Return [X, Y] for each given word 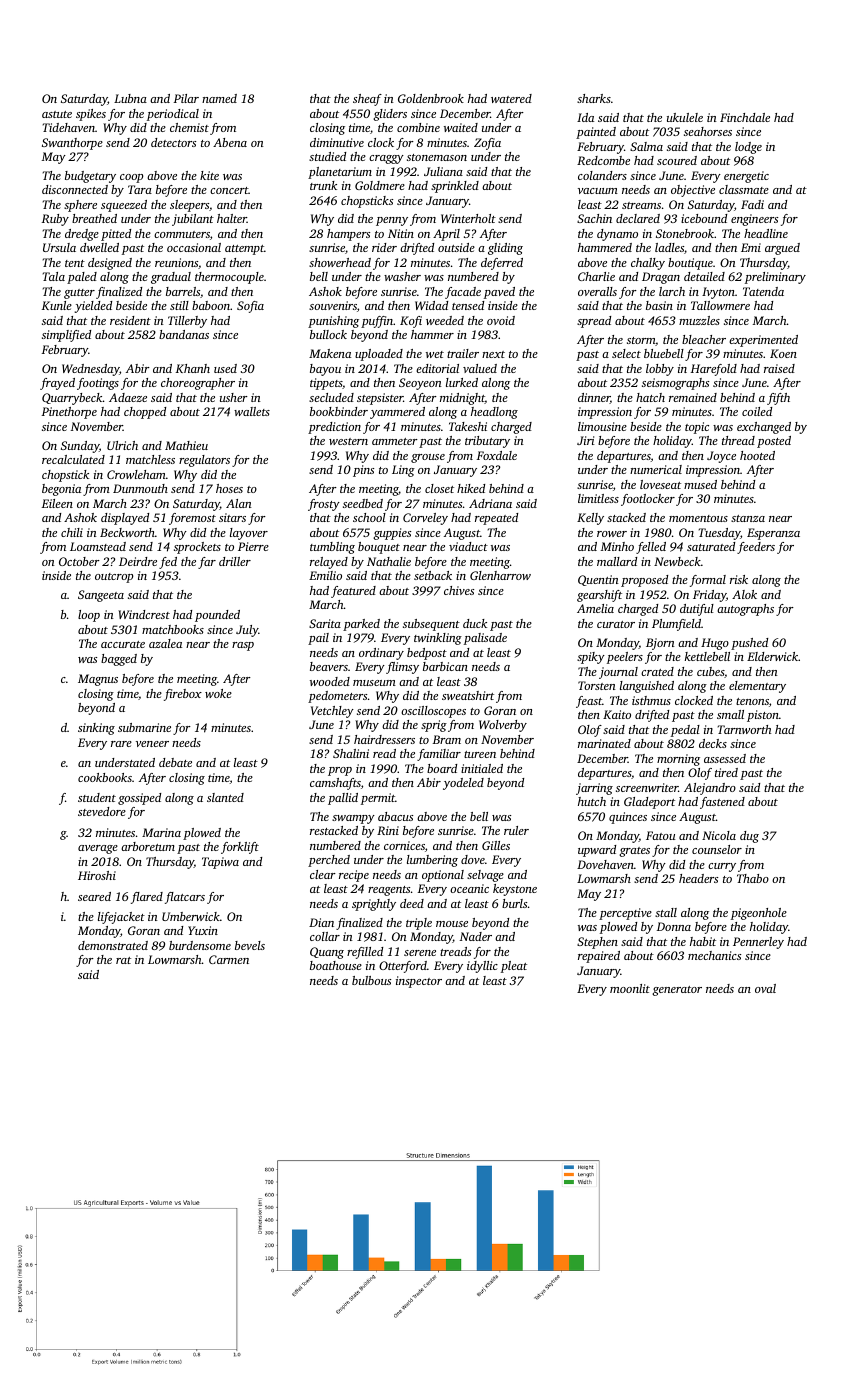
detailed [704, 276]
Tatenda [763, 291]
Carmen [229, 959]
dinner [594, 398]
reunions [176, 262]
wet [435, 354]
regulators [204, 461]
